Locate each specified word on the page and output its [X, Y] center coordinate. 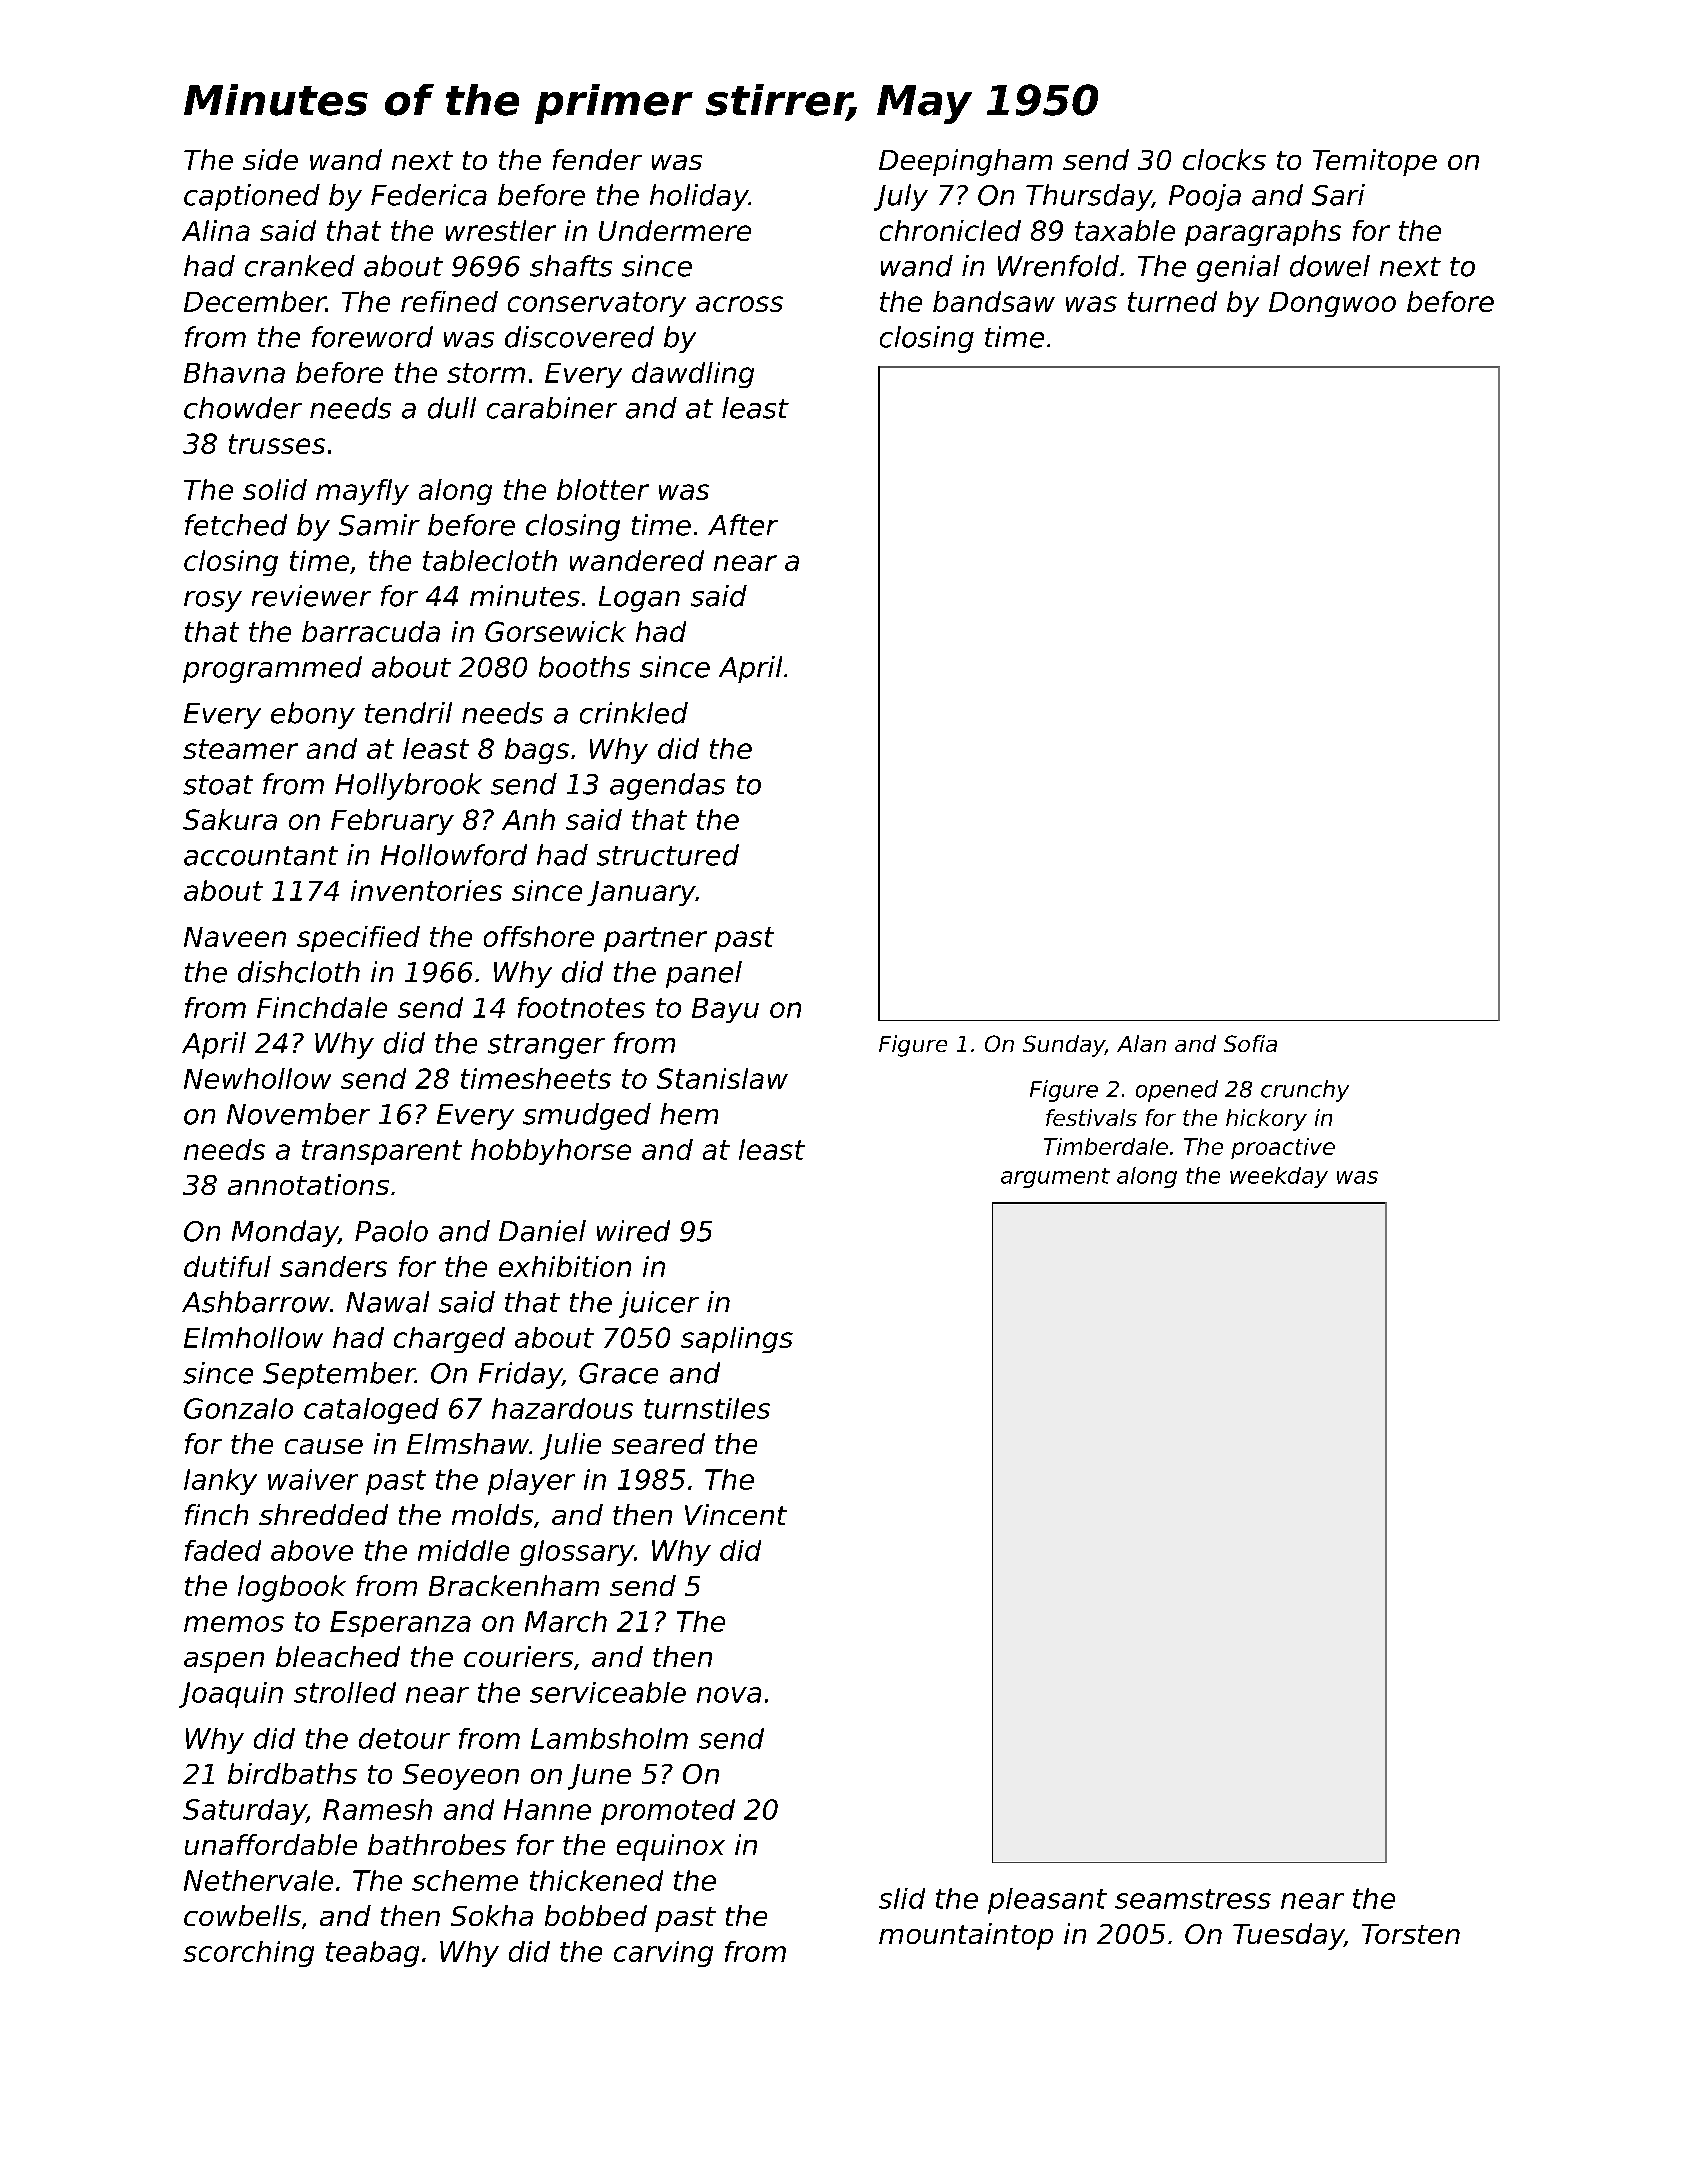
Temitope [1375, 162]
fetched [236, 525]
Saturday [244, 1812]
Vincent [736, 1514]
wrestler [501, 230]
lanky [220, 1482]
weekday [1279, 1177]
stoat [218, 785]
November [298, 1114]
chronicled [950, 230]
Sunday [1064, 1046]
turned [1172, 301]
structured [668, 855]
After [743, 525]
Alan [1141, 1043]
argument [1055, 1178]
